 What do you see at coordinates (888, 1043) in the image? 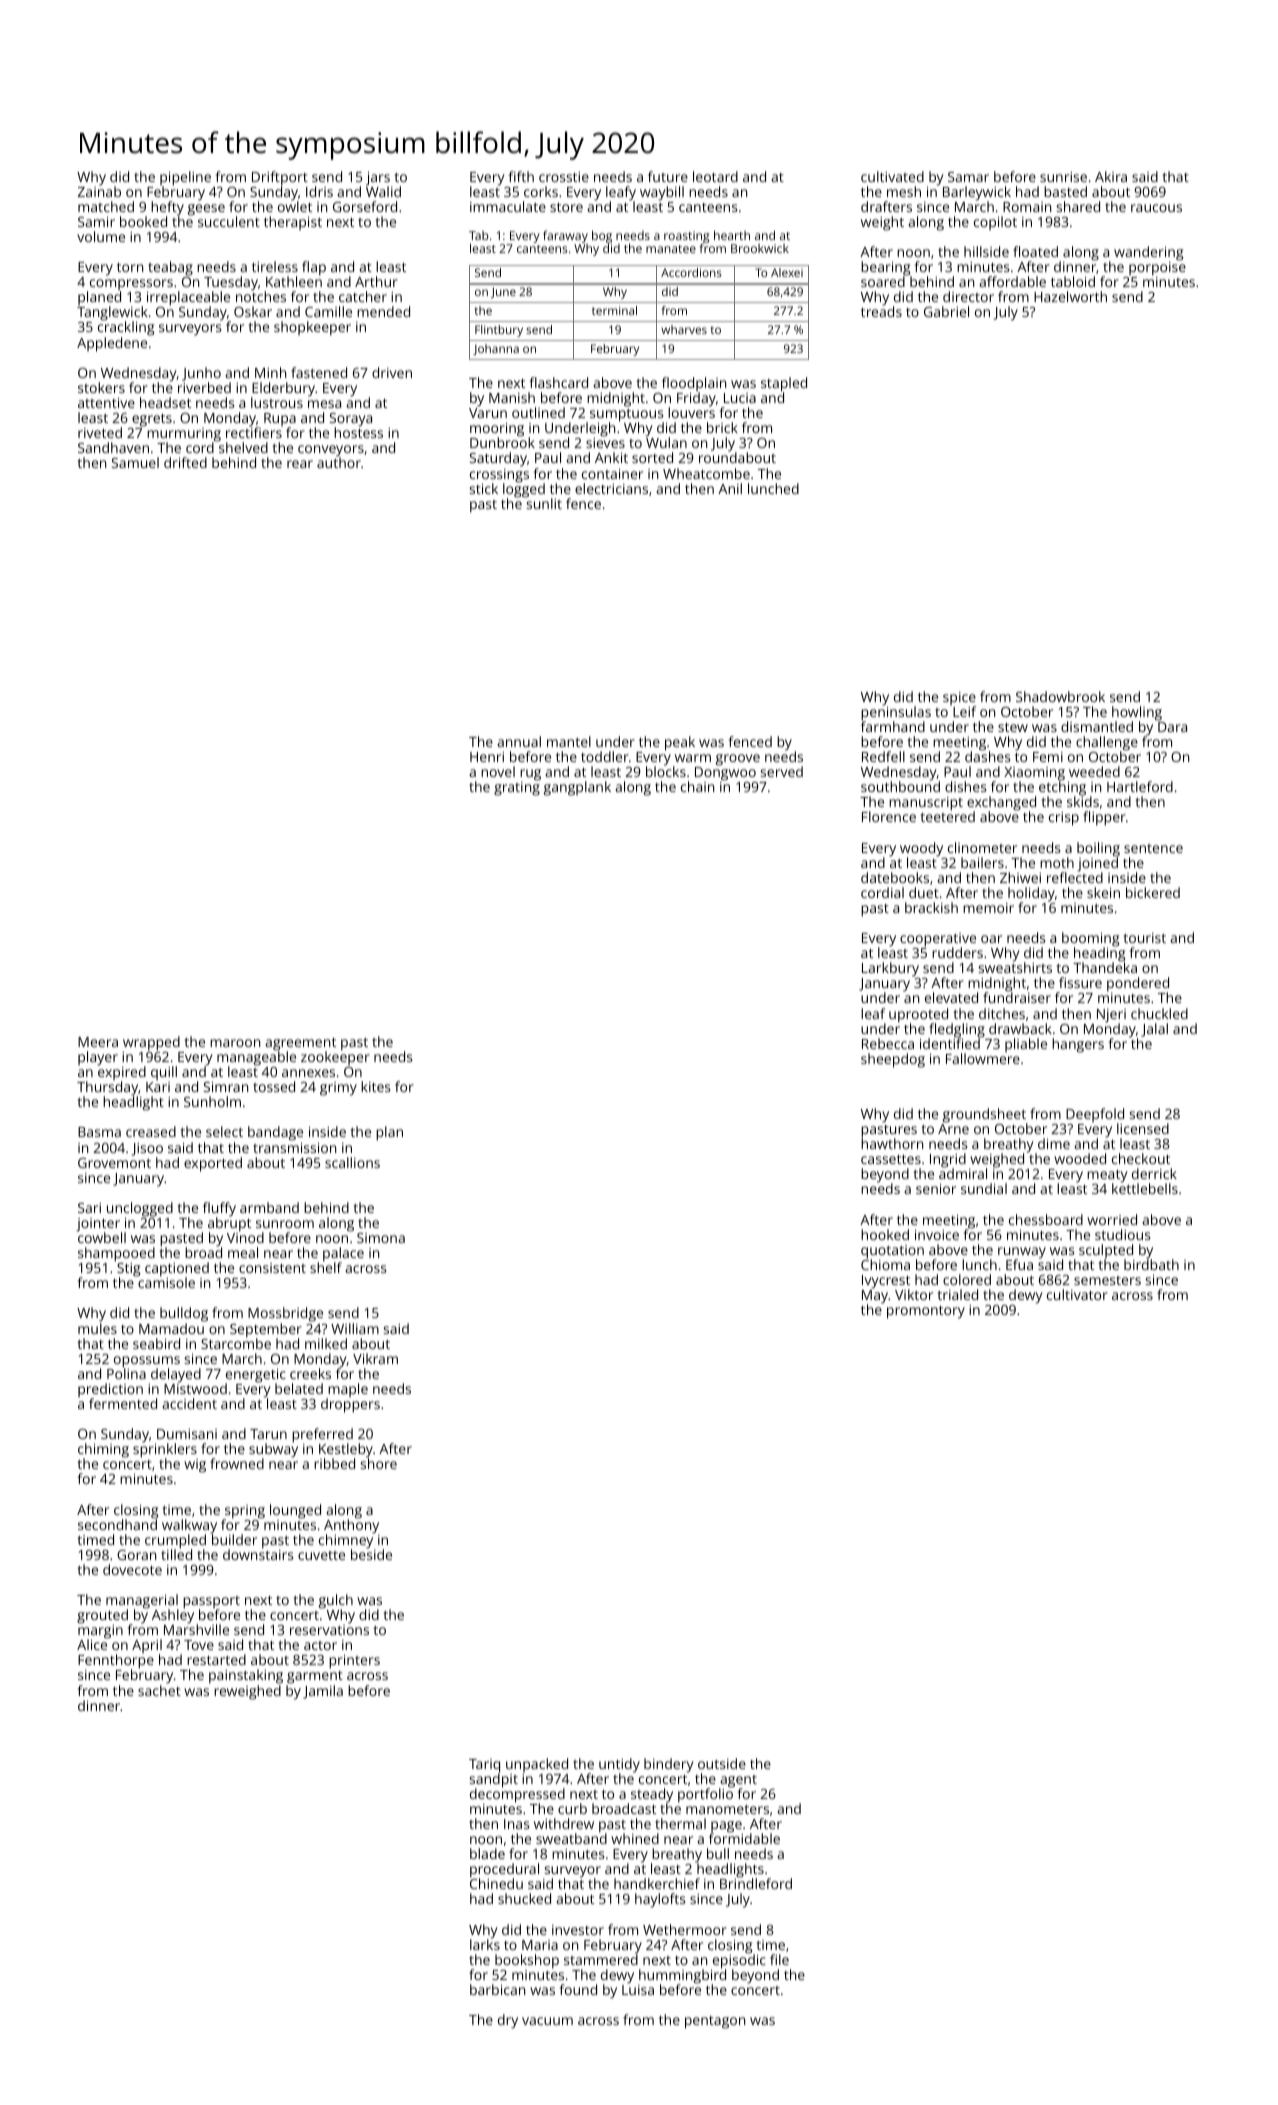
I see `Rebecca` at bounding box center [888, 1043].
